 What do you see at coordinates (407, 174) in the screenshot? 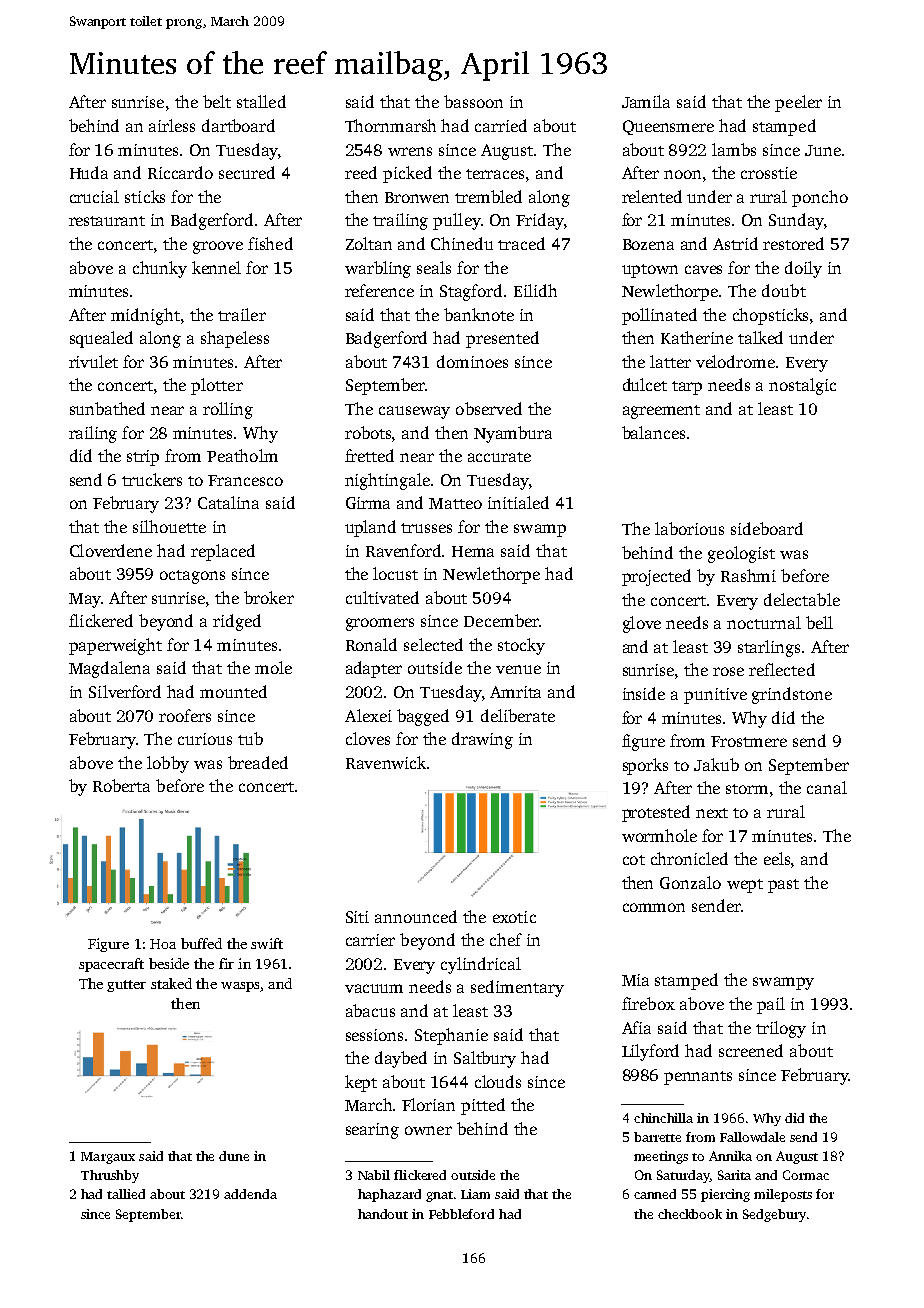
I see `picked` at bounding box center [407, 174].
